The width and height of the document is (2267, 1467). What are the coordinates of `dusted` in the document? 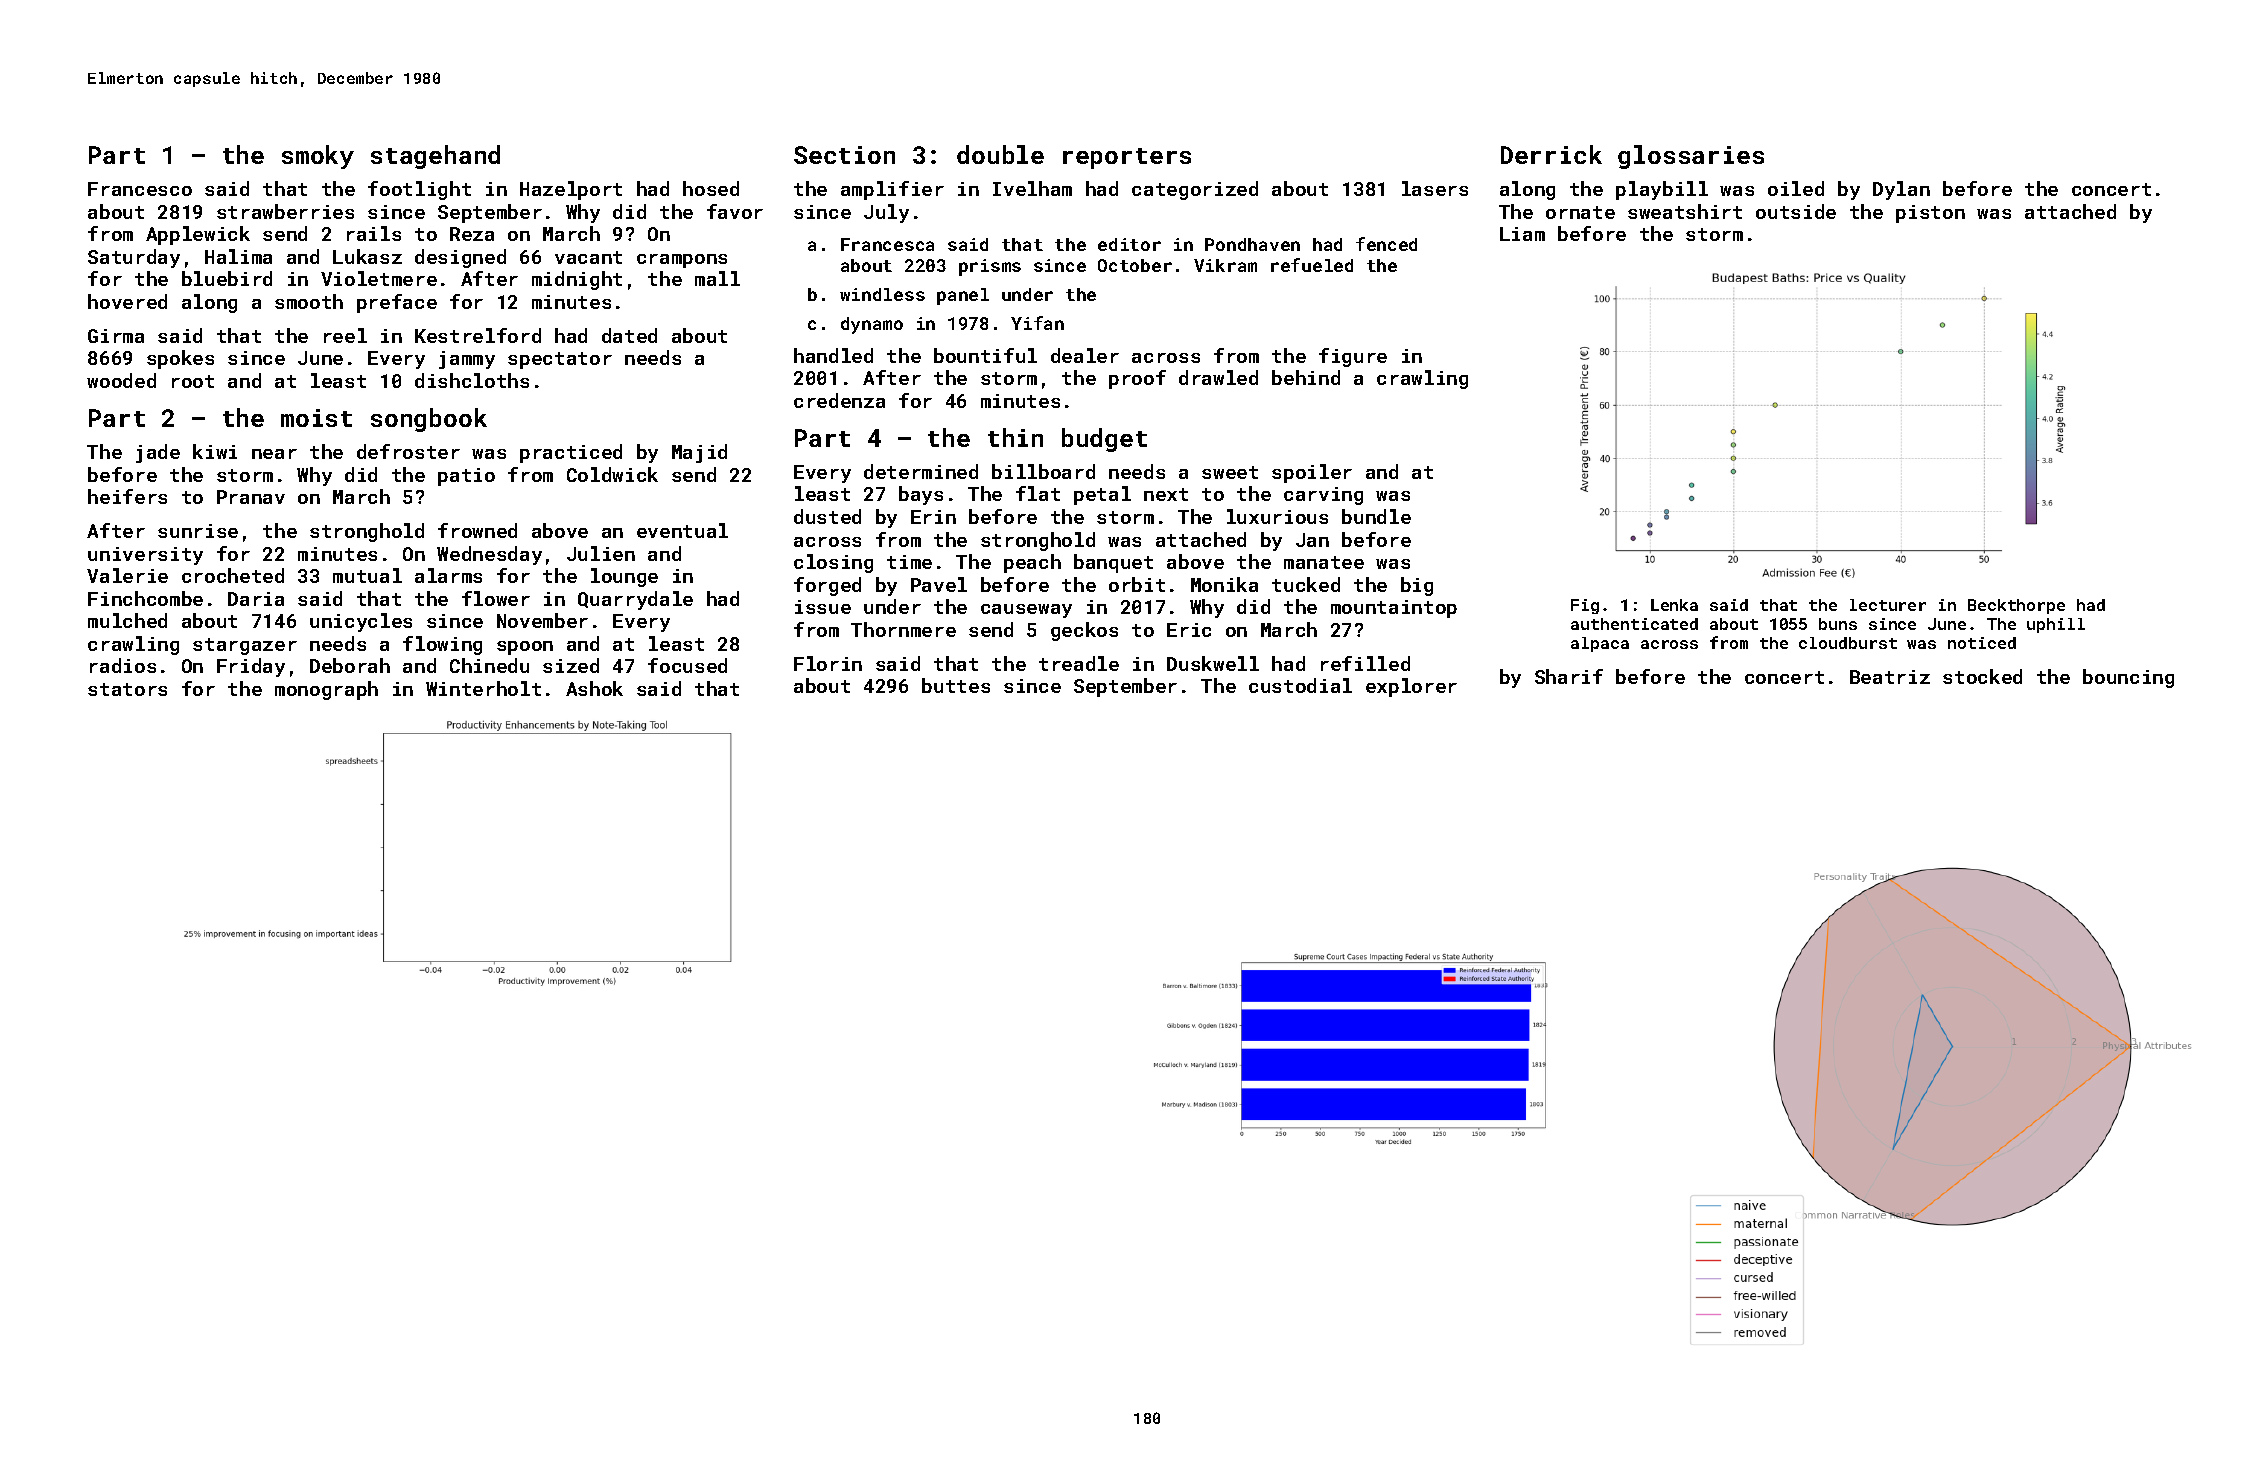 It's located at (827, 516).
